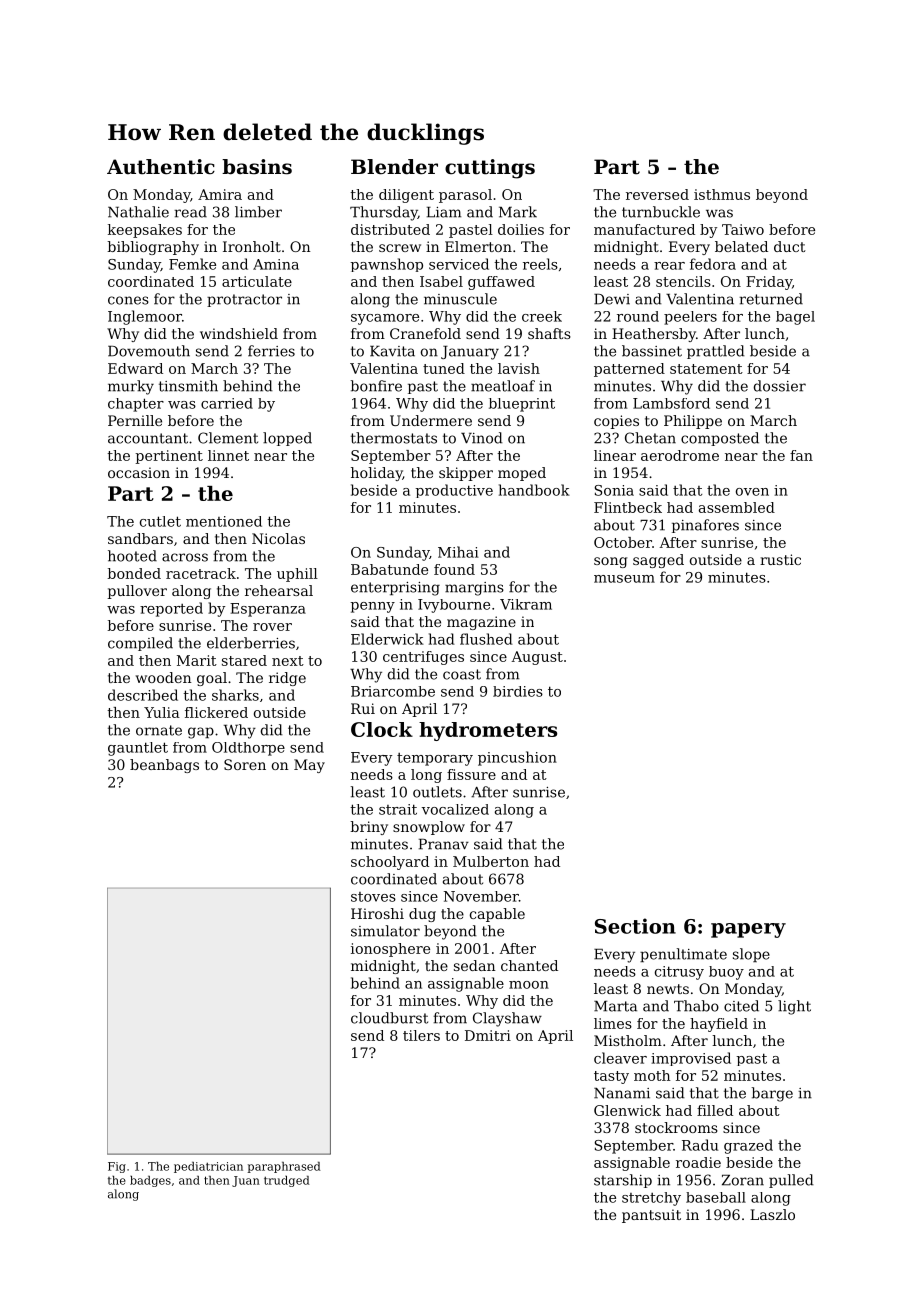 The width and height of the image is (924, 1308). What do you see at coordinates (164, 766) in the image?
I see `beanbags` at bounding box center [164, 766].
